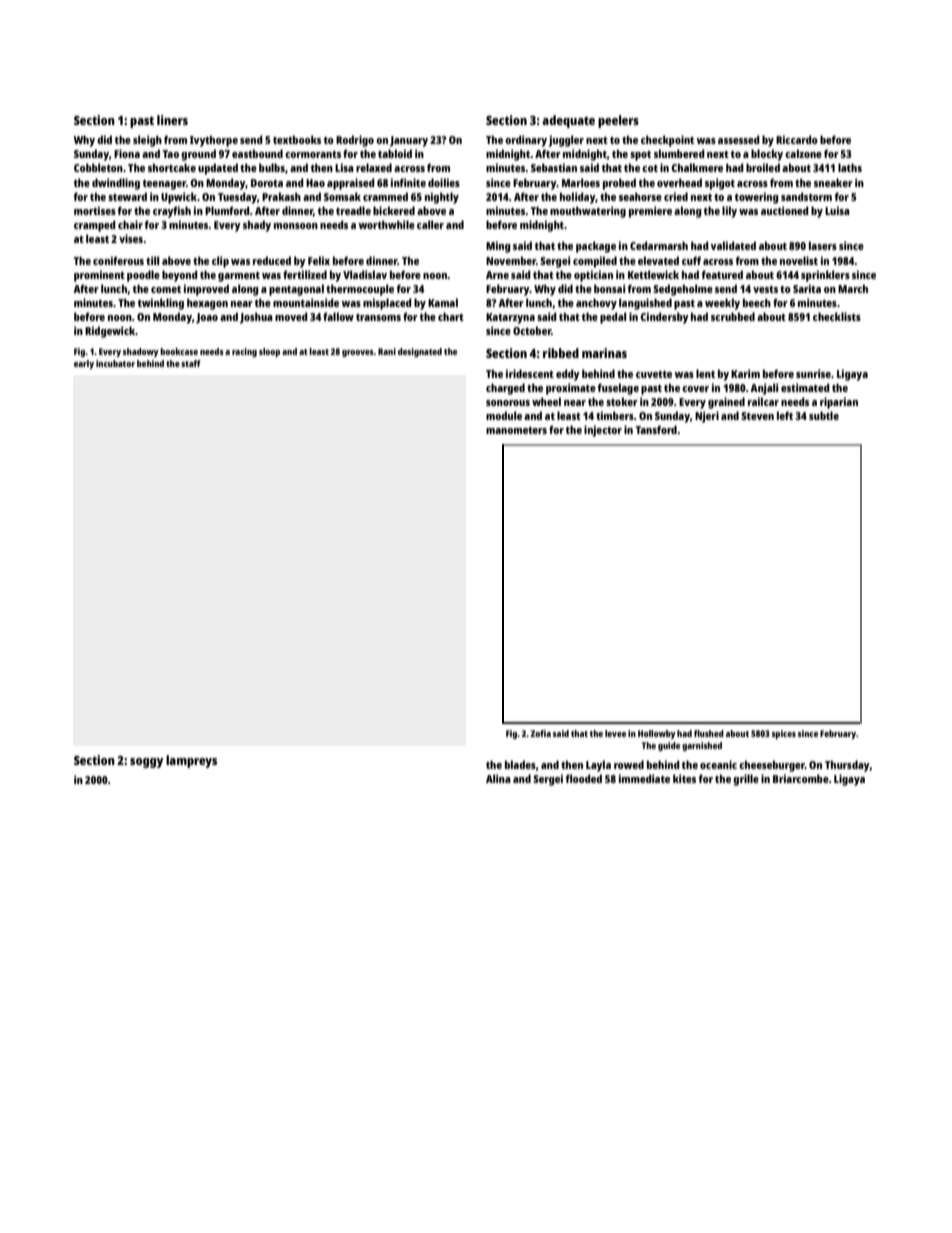 The image size is (952, 1233). I want to click on checklists, so click(837, 316).
